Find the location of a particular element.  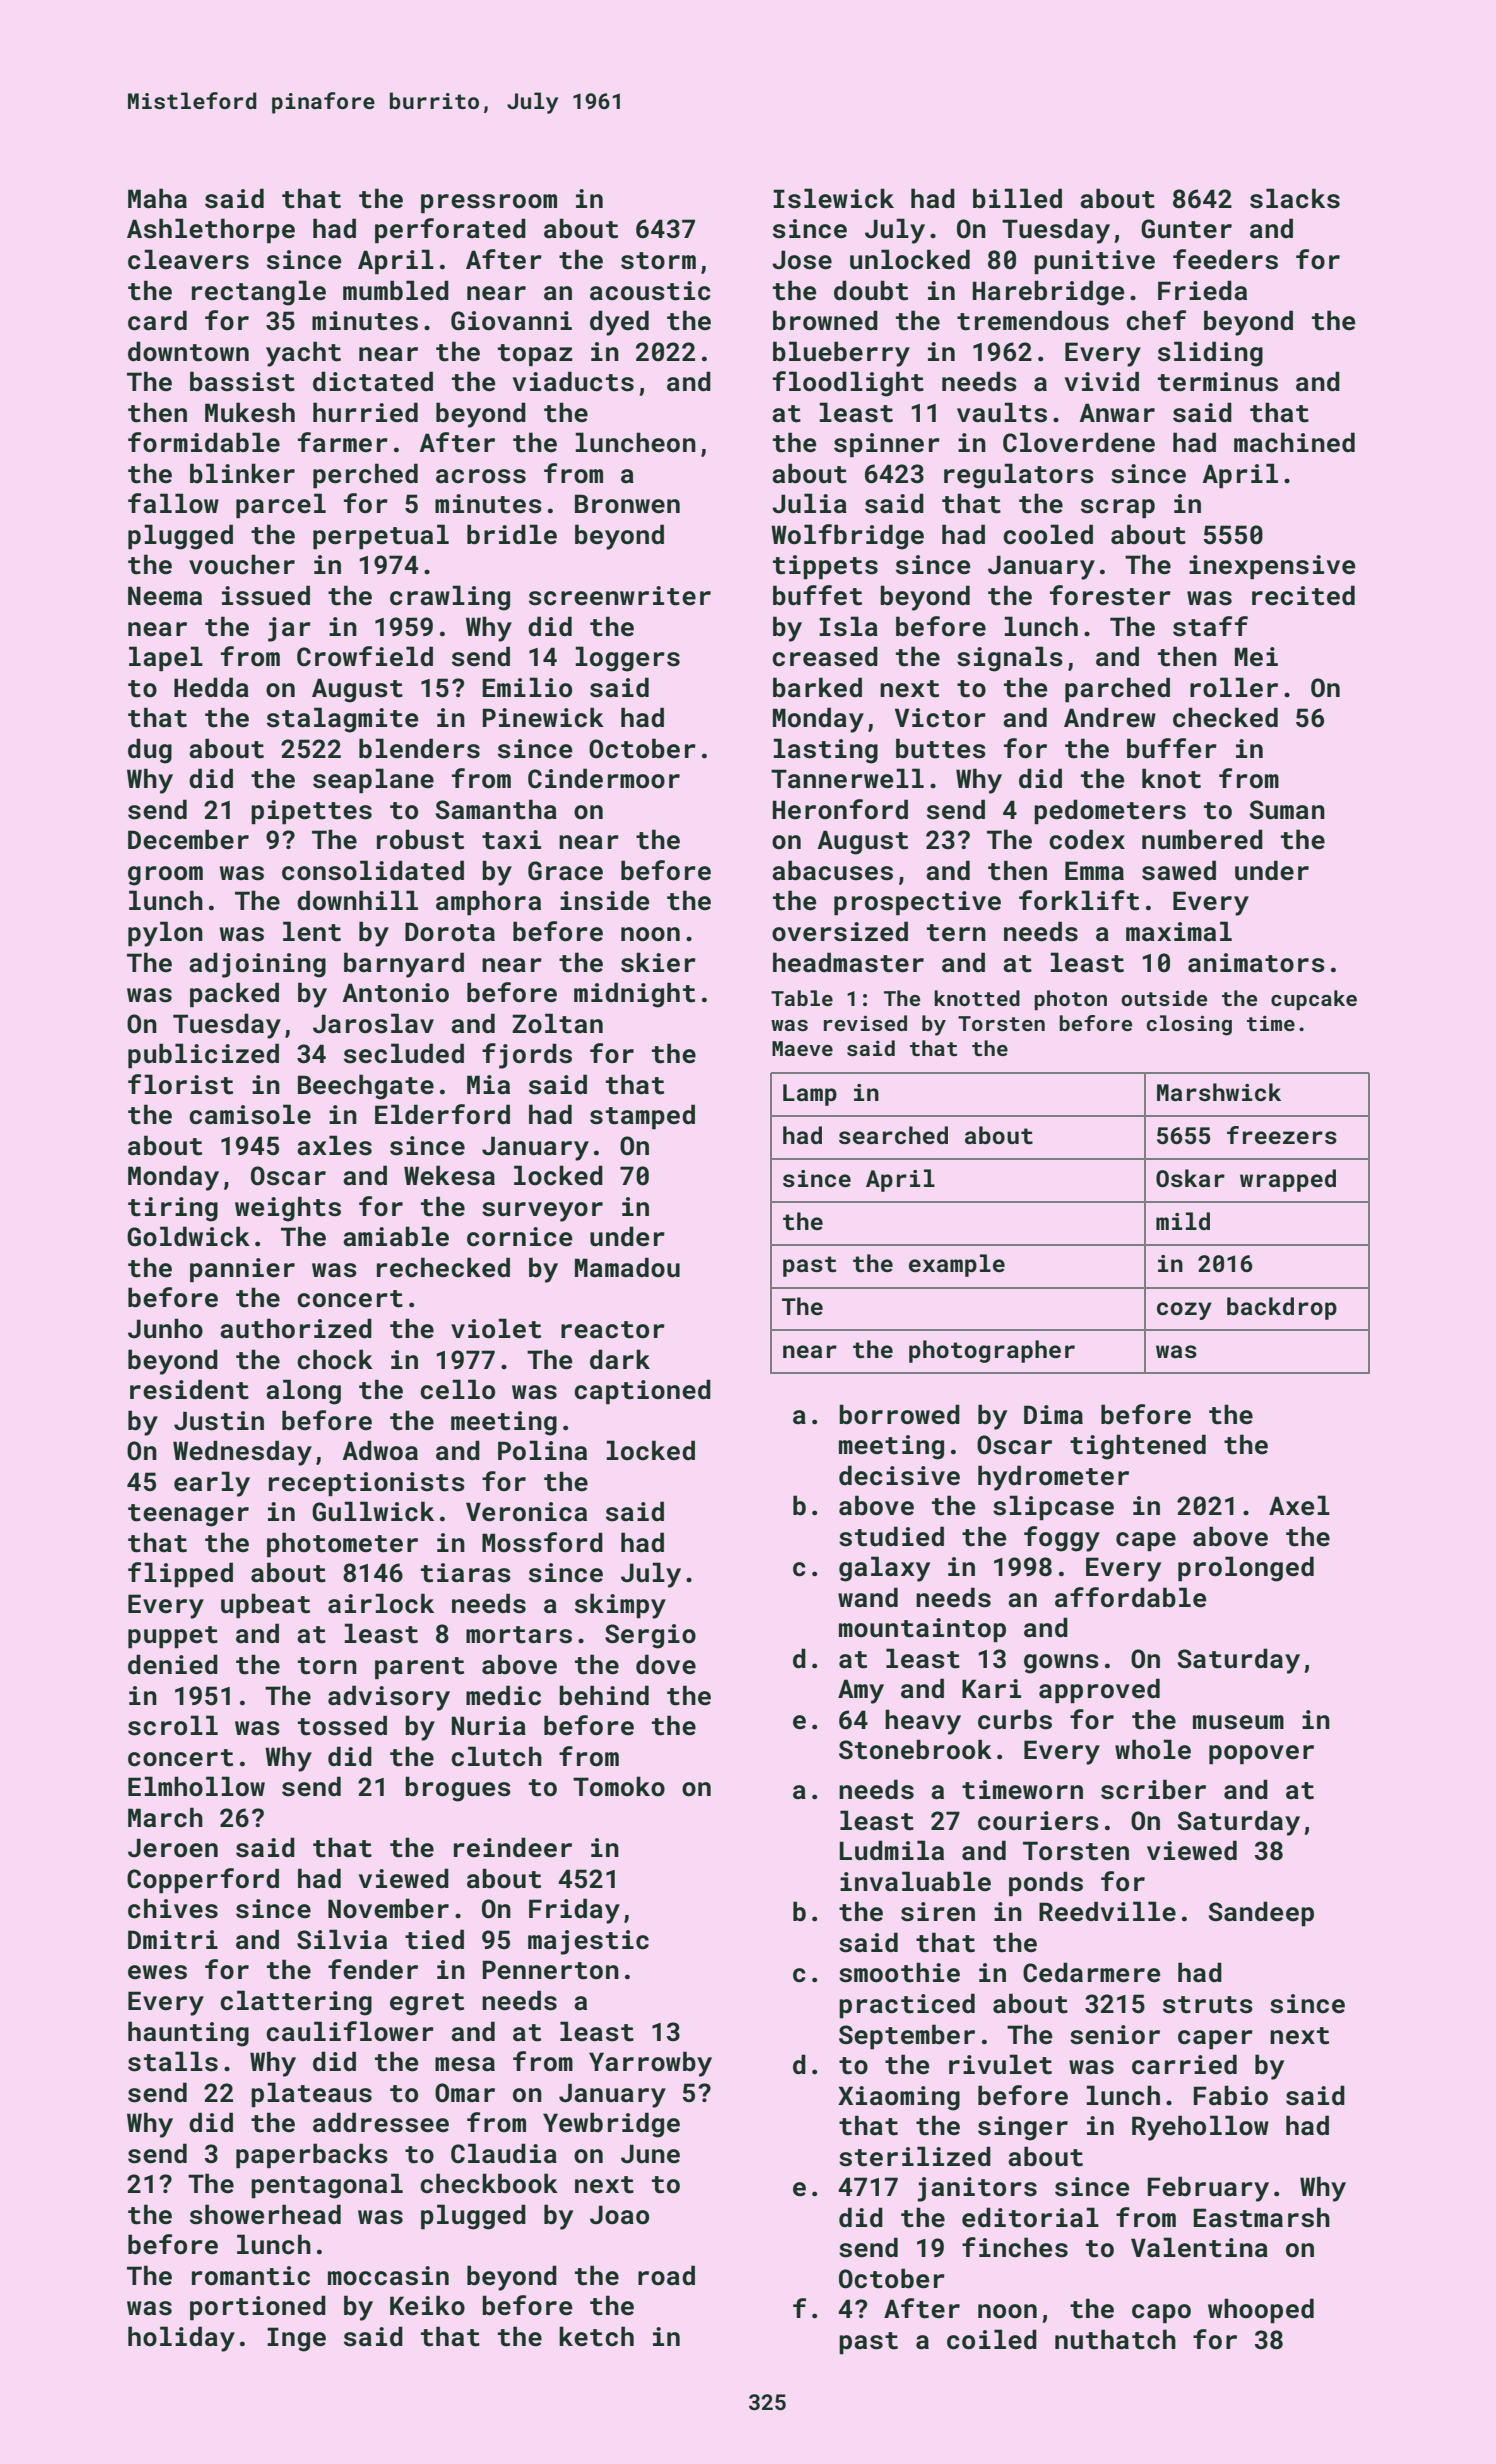

scroll is located at coordinates (173, 1725).
